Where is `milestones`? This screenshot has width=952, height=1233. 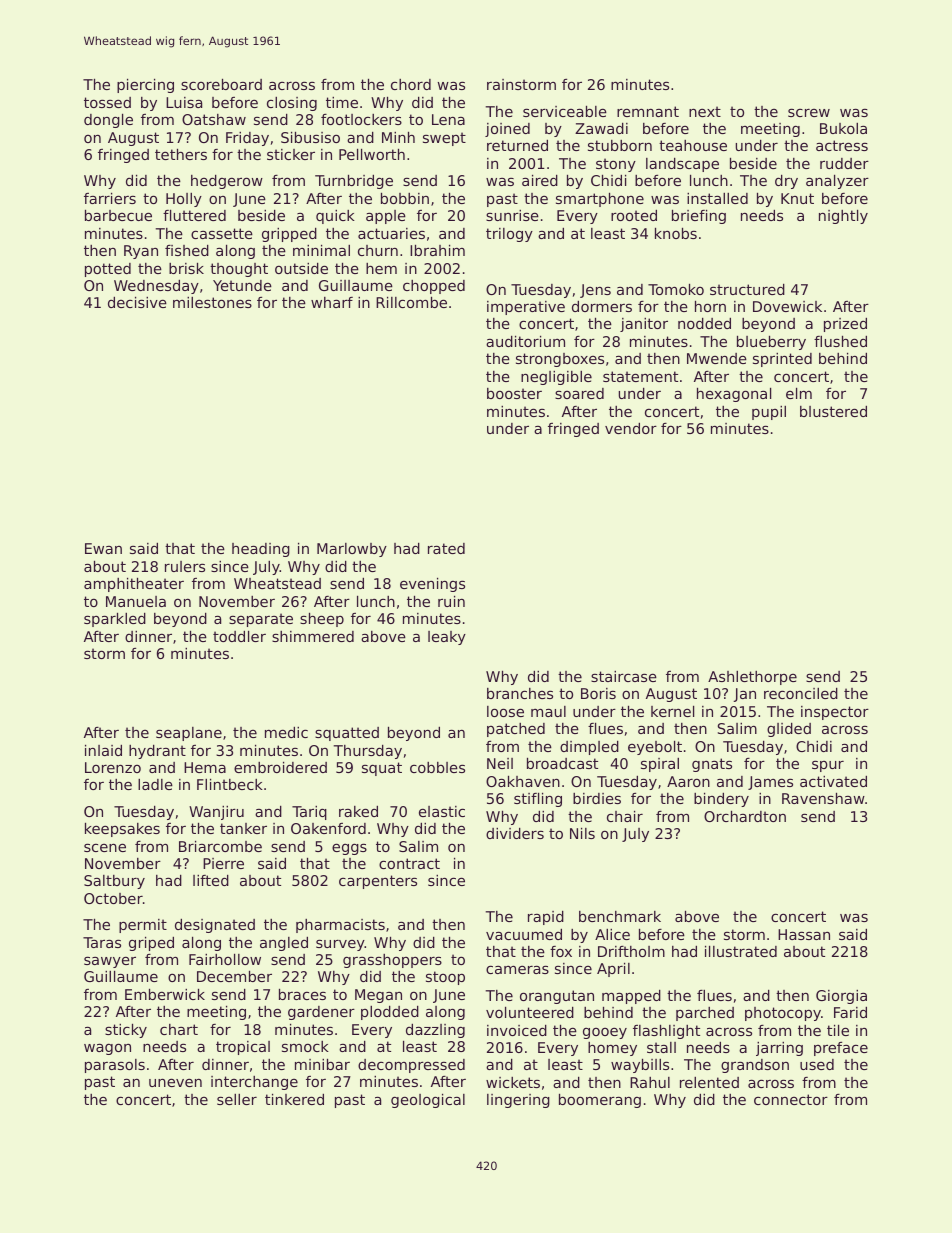
milestones is located at coordinates (212, 302).
